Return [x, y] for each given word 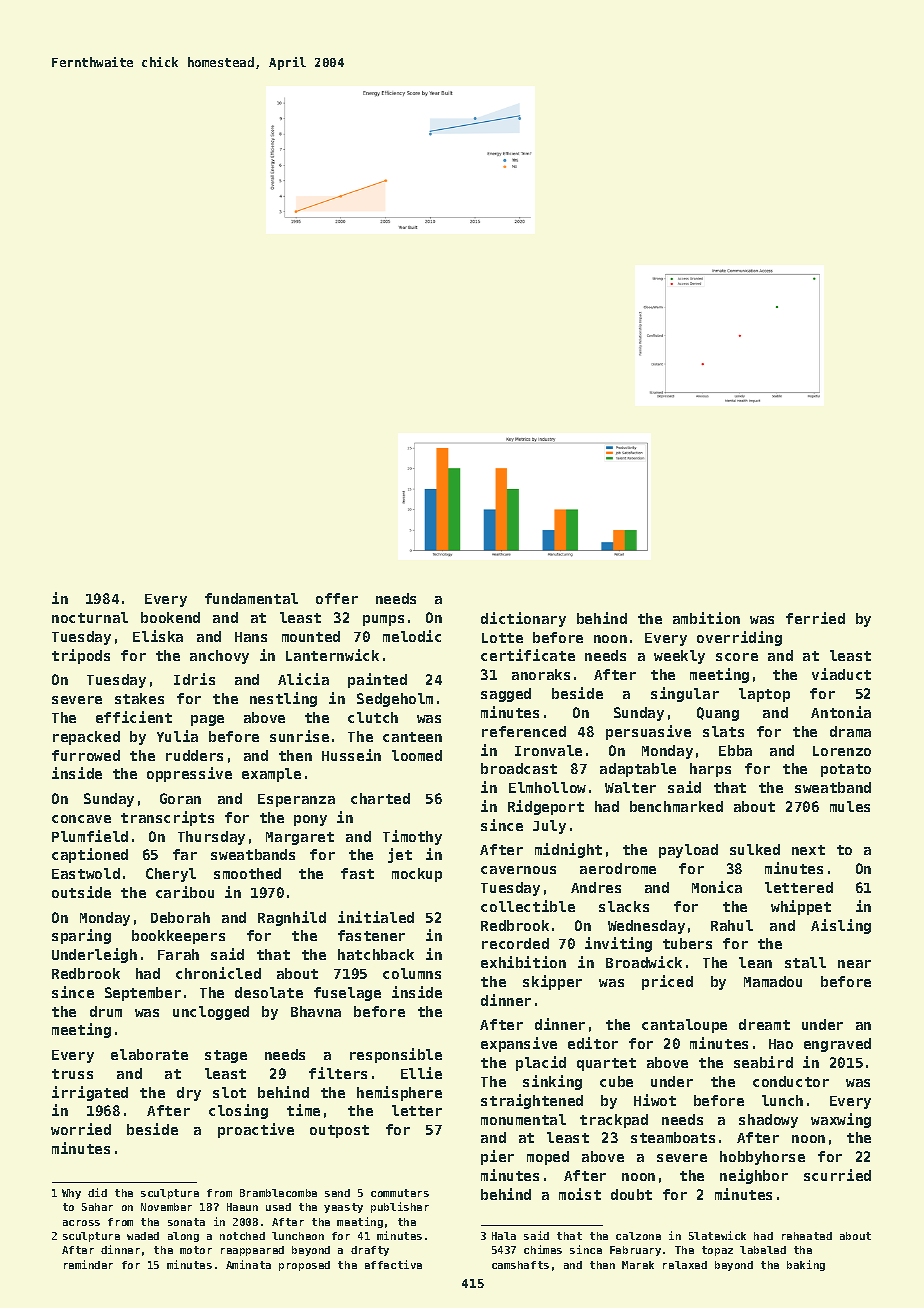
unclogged [211, 1013]
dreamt [764, 1024]
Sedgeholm [395, 700]
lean [755, 962]
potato [846, 770]
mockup [417, 875]
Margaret [300, 838]
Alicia [303, 679]
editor [593, 1043]
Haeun [242, 1207]
